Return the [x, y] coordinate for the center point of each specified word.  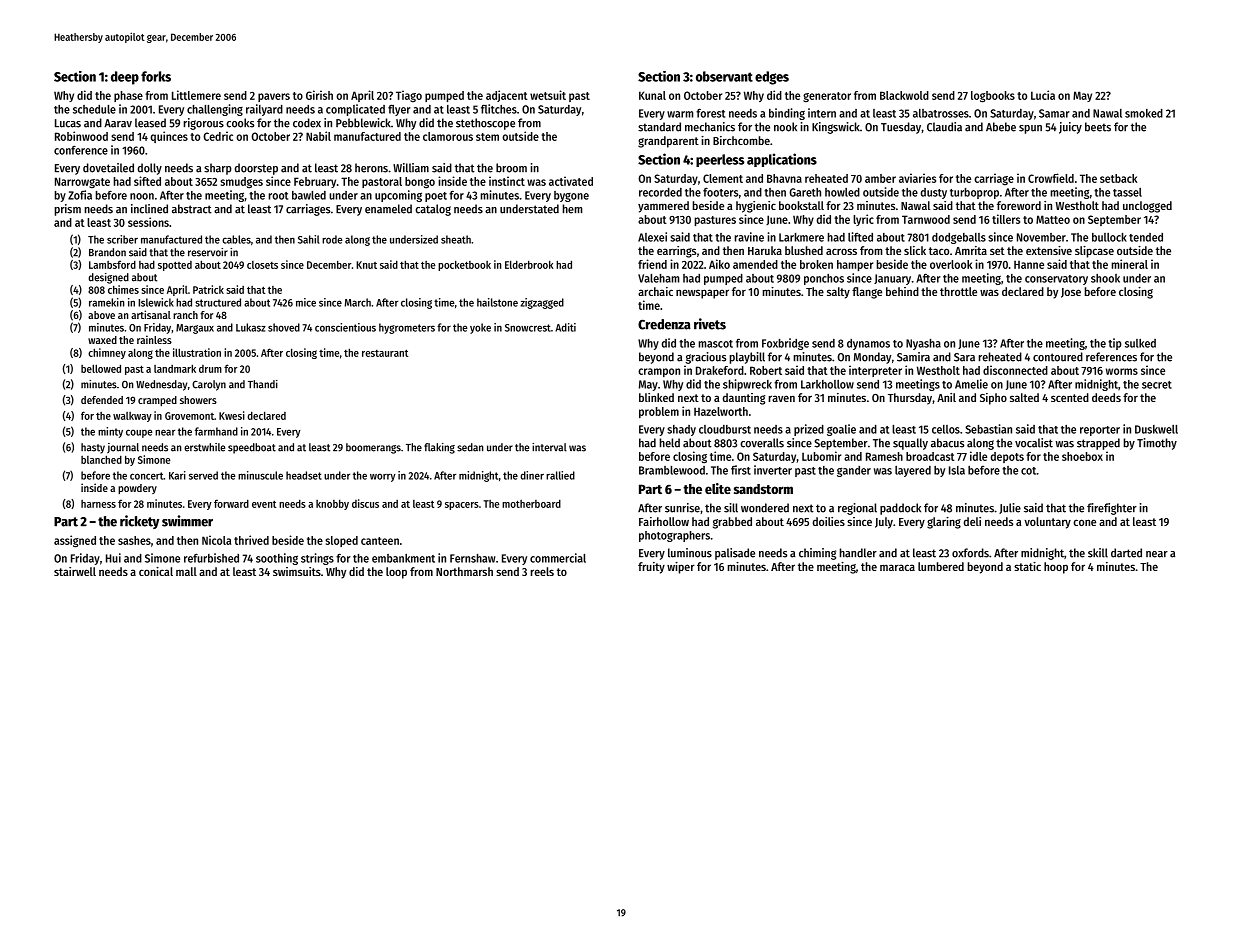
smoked [1144, 113]
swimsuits [297, 571]
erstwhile [204, 447]
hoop [1056, 568]
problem [659, 412]
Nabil [318, 136]
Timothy [1157, 444]
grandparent [668, 142]
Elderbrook [529, 264]
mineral [1130, 264]
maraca [897, 567]
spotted [175, 266]
